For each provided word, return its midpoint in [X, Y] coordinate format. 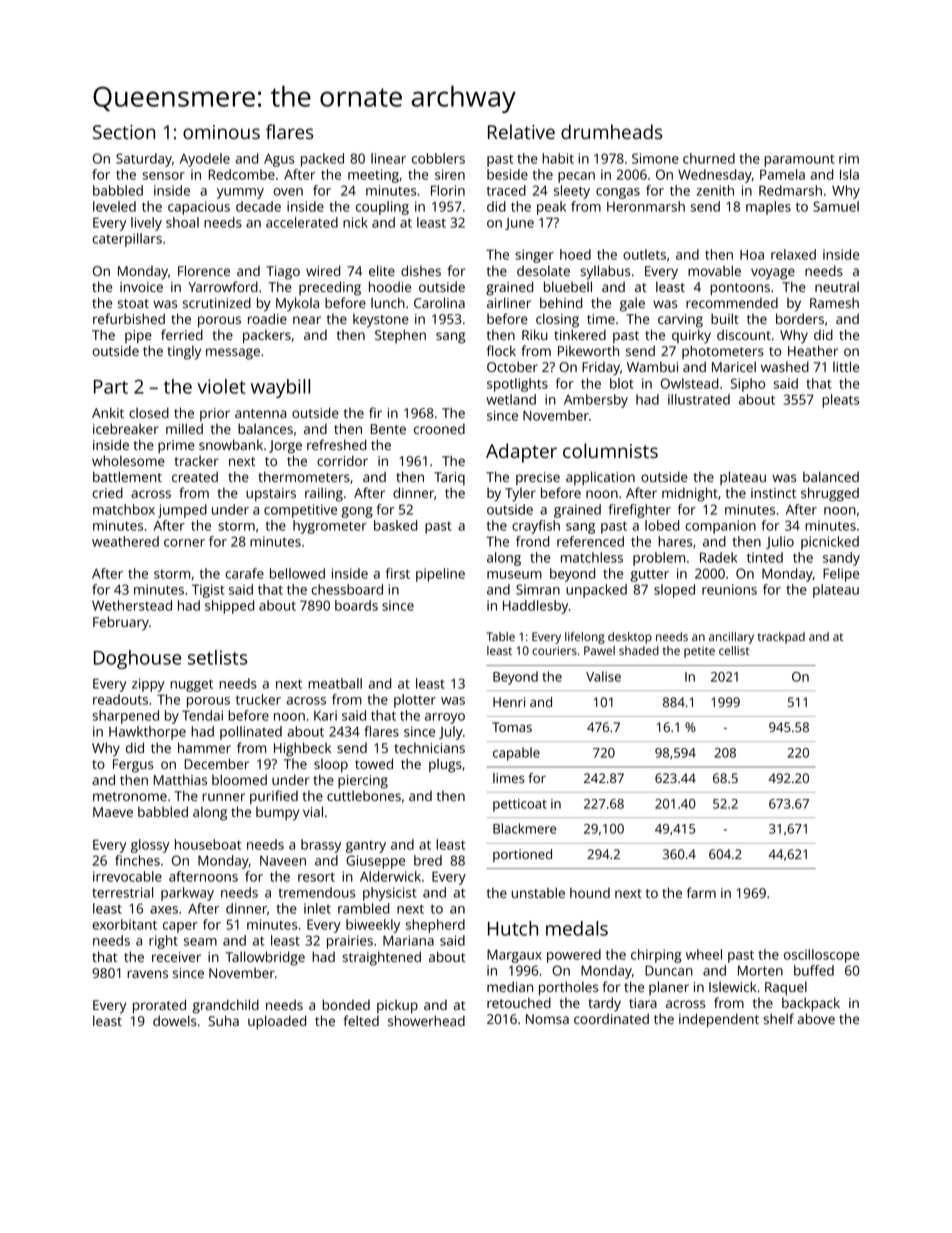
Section [124, 132]
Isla [849, 174]
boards [356, 605]
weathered [125, 541]
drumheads [611, 131]
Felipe [841, 575]
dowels [174, 1020]
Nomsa [547, 1019]
